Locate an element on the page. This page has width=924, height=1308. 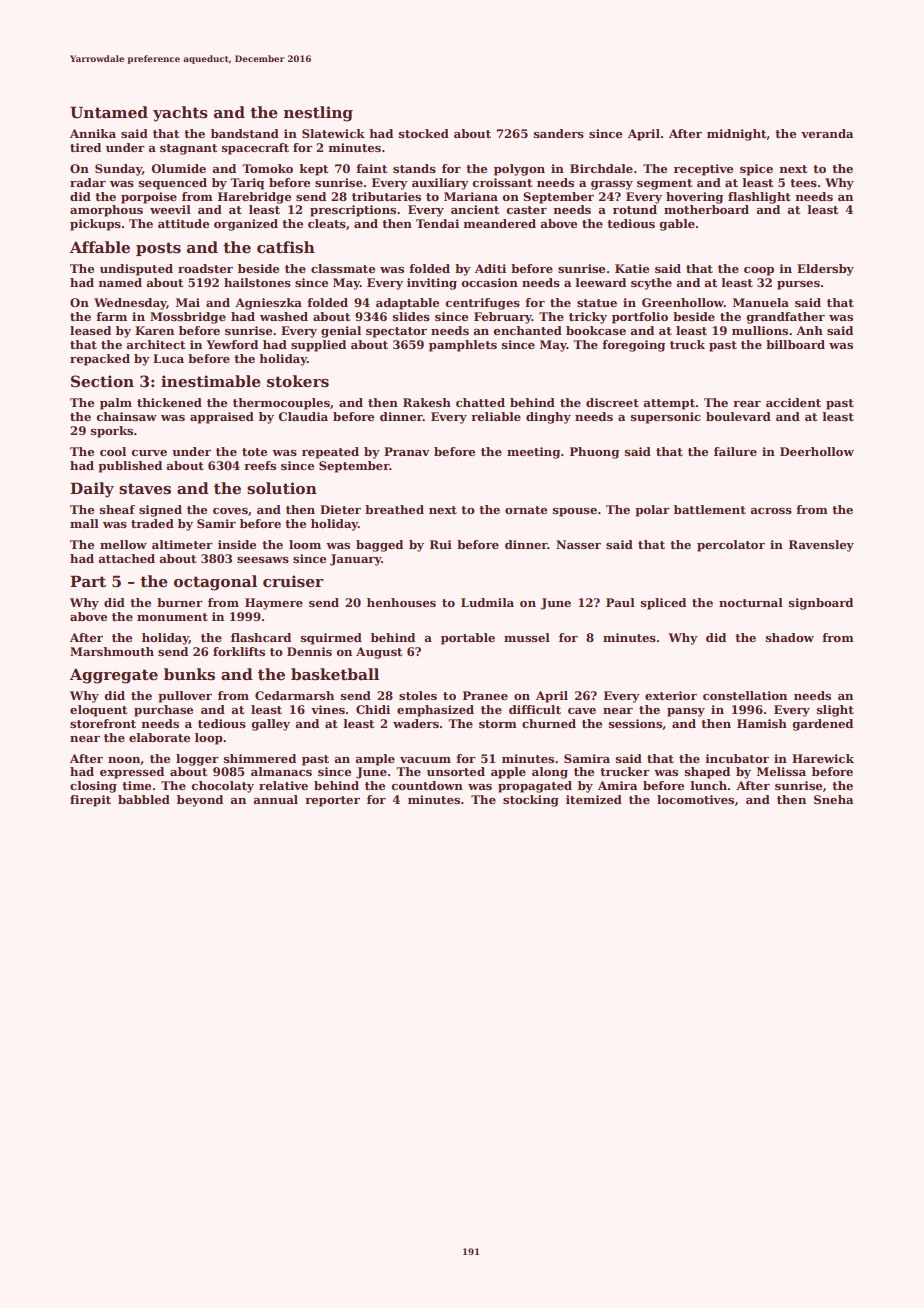
ornate is located at coordinates (526, 510).
